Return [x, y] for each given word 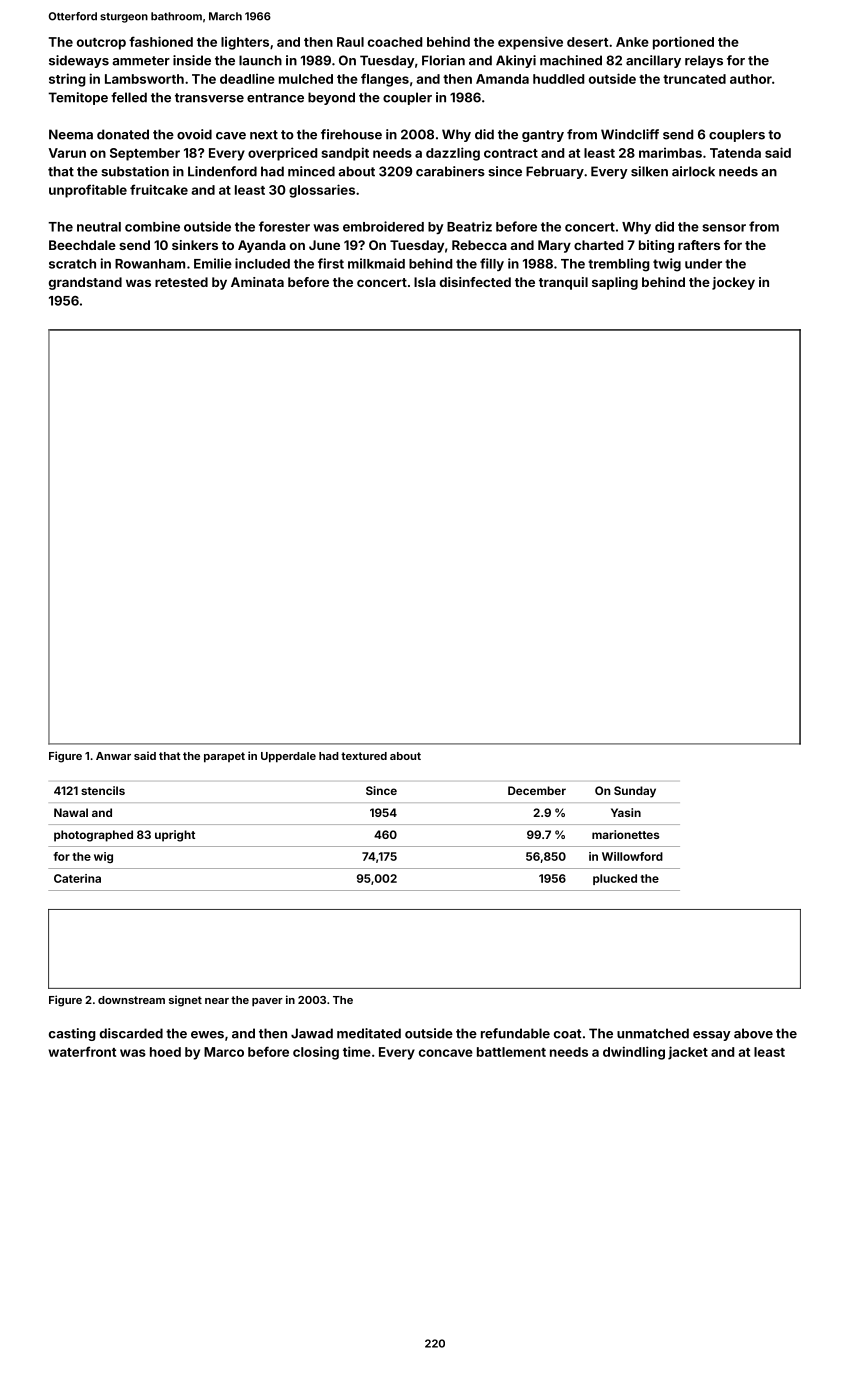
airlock [693, 171]
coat [567, 1034]
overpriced [282, 154]
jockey [733, 283]
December [537, 790]
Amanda [502, 79]
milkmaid [376, 263]
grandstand [85, 283]
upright [175, 836]
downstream [131, 1000]
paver [267, 1002]
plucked [615, 879]
